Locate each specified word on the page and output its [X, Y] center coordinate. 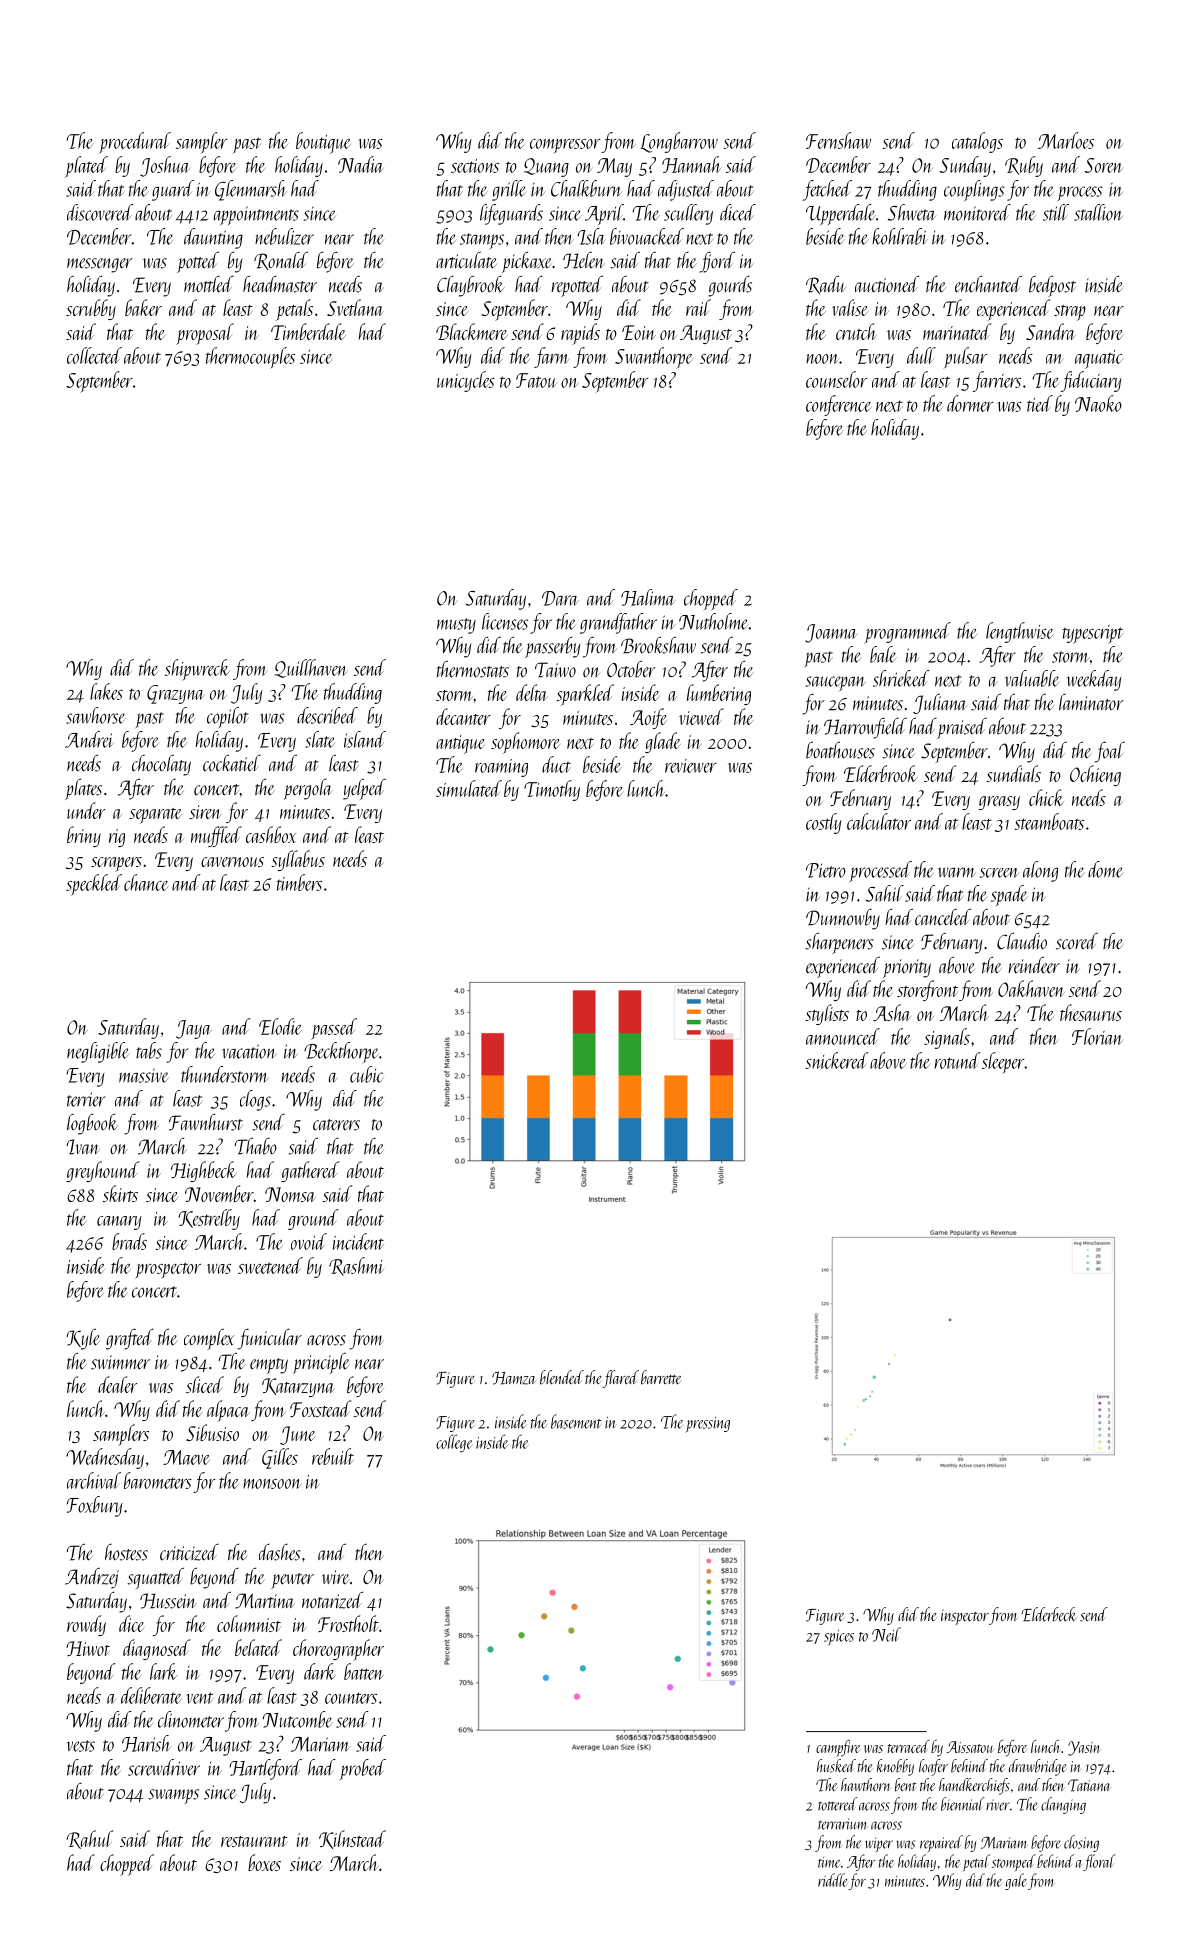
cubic [367, 1074]
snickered [837, 1060]
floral [1099, 1862]
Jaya [193, 1029]
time [829, 1862]
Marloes [1066, 140]
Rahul [89, 1839]
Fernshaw [838, 140]
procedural [135, 143]
